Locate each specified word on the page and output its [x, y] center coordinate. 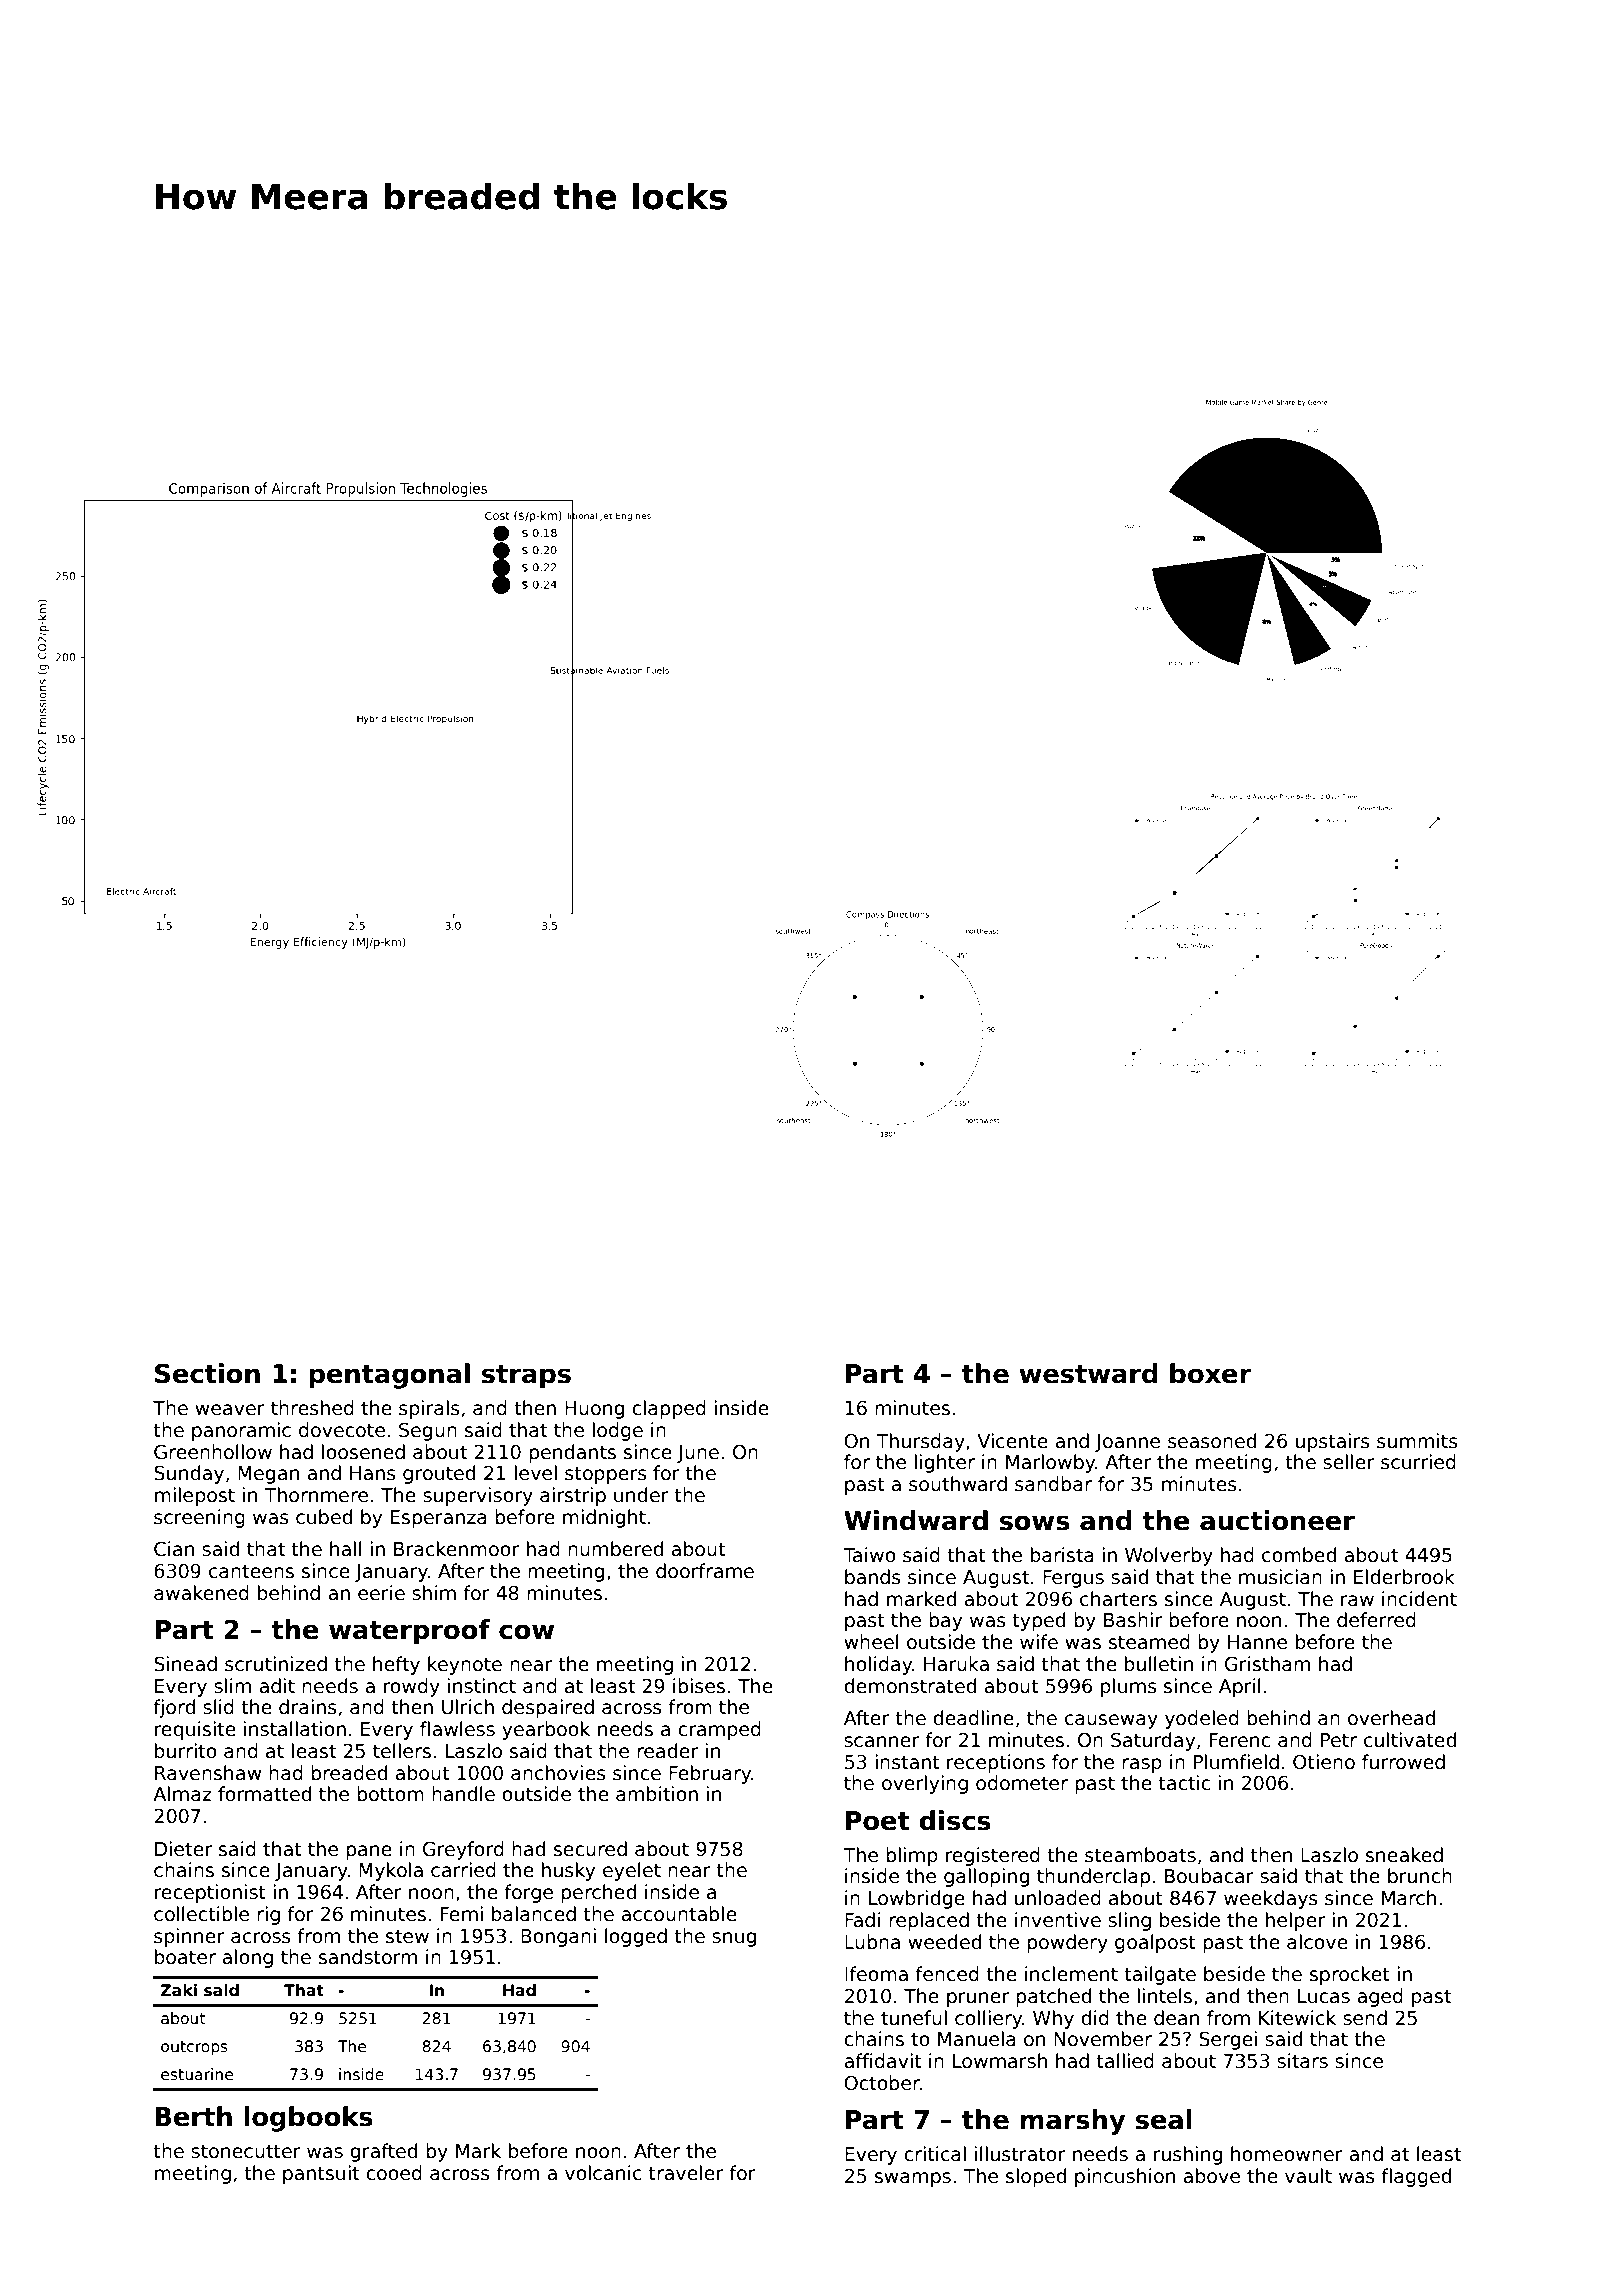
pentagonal [389, 1376]
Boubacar [1209, 1876]
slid [218, 1707]
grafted [383, 2152]
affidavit [883, 2061]
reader [668, 1751]
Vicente [1012, 1441]
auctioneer [1277, 1520]
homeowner [1287, 2154]
